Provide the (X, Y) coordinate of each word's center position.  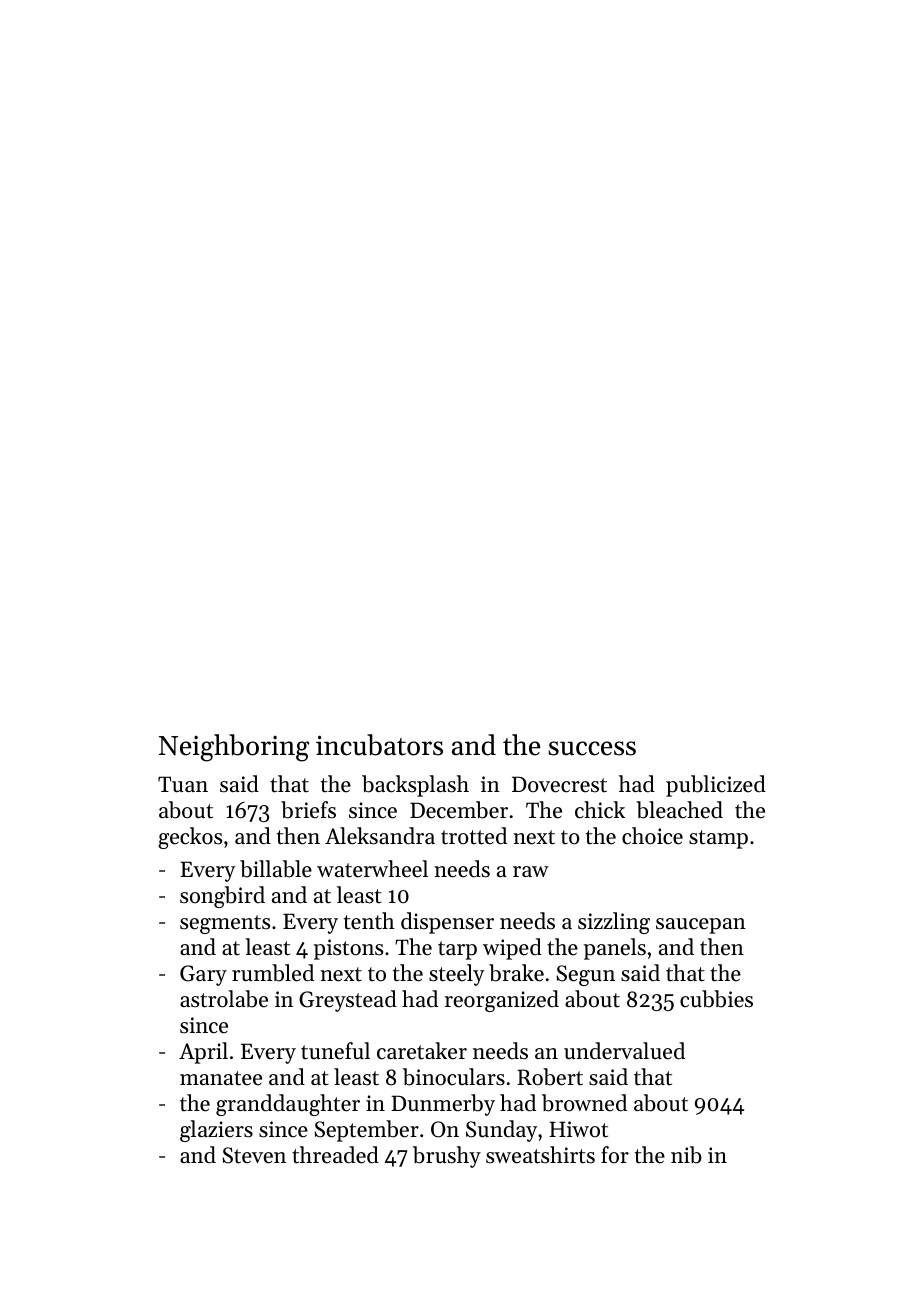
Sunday (501, 1131)
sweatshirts (540, 1155)
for (615, 1155)
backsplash (415, 786)
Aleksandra (380, 836)
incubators (379, 745)
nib (686, 1155)
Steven (254, 1155)
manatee (221, 1078)
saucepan (701, 926)
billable (276, 869)
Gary (203, 975)
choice (652, 836)
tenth (369, 921)
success (592, 748)
